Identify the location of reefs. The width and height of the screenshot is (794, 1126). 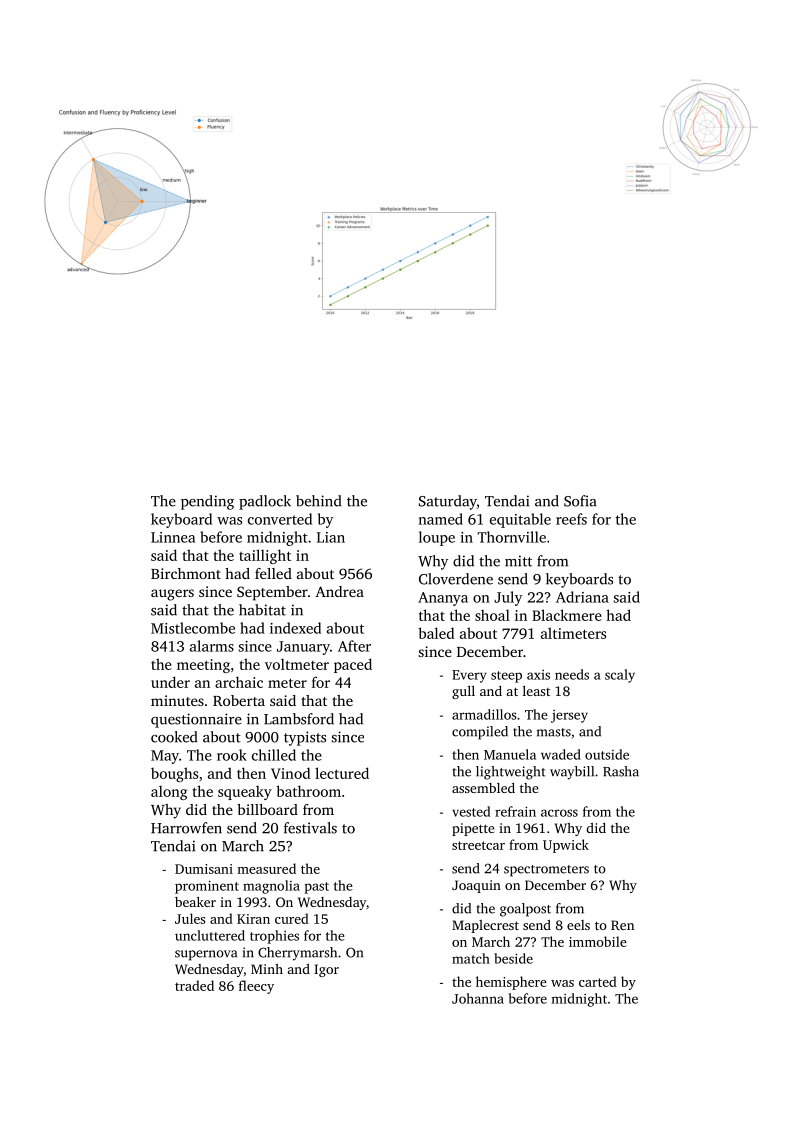
(571, 519).
